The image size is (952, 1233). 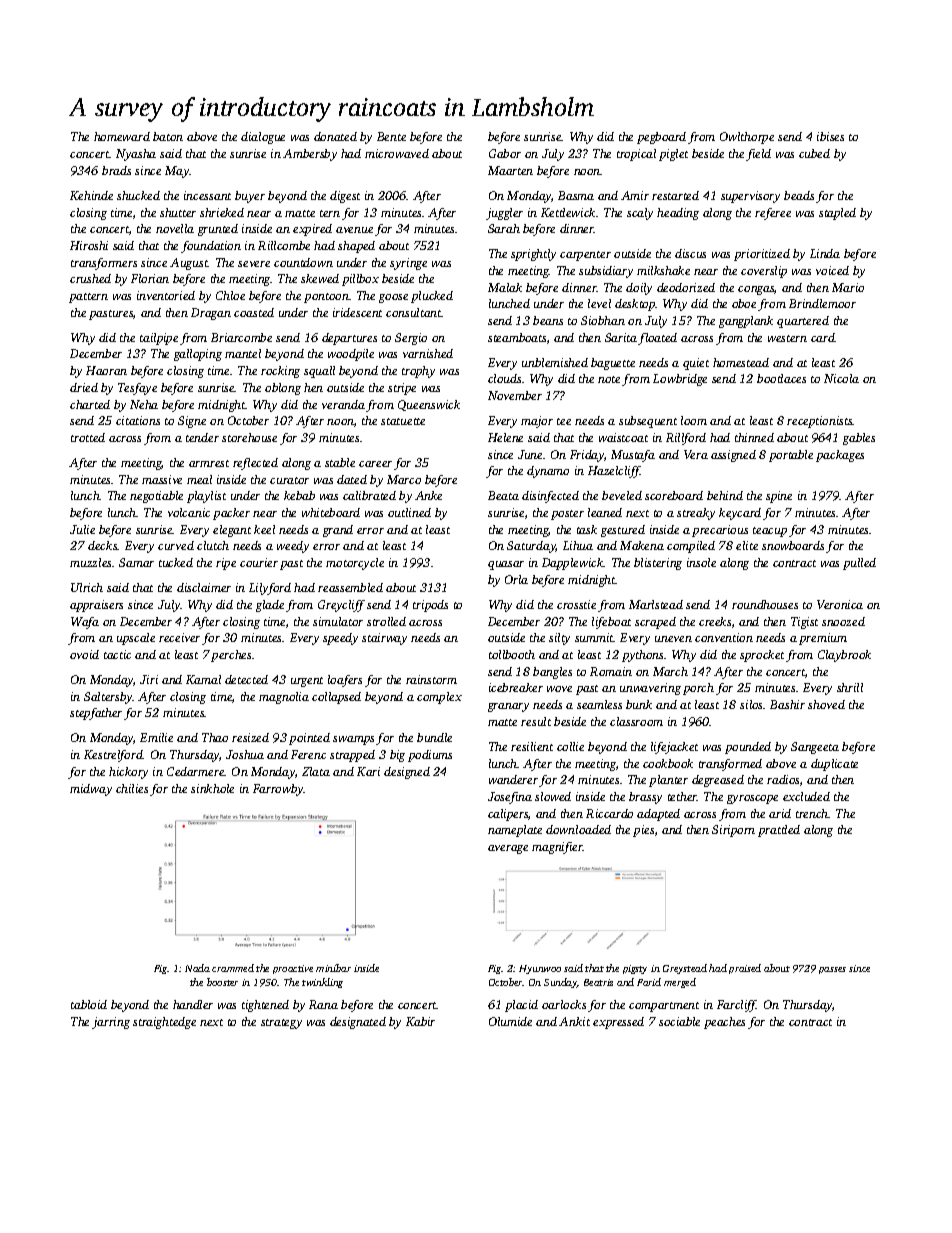 What do you see at coordinates (96, 606) in the screenshot?
I see `appraisers` at bounding box center [96, 606].
